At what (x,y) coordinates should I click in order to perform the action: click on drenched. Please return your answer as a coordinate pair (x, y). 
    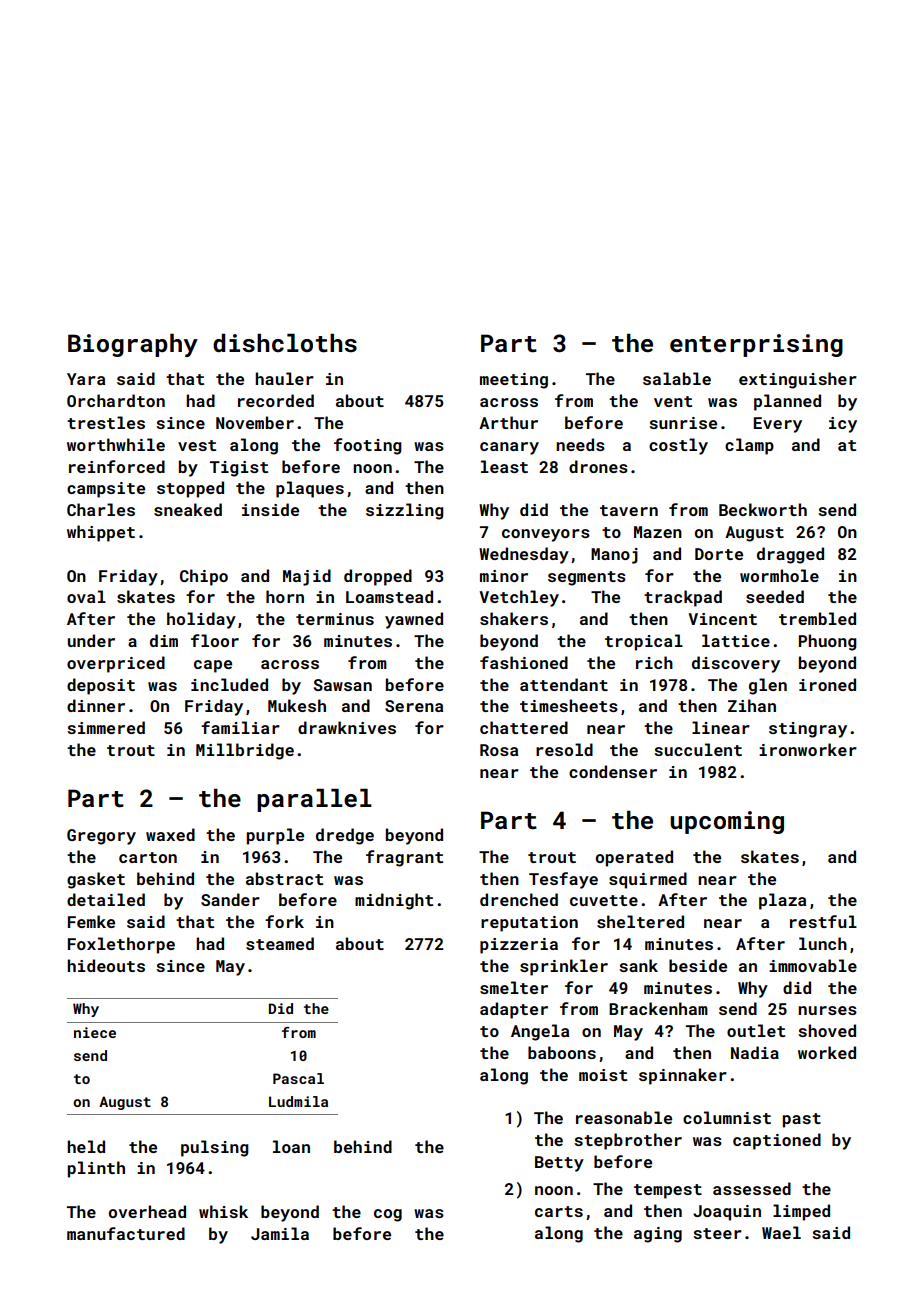
    Looking at the image, I should click on (519, 899).
